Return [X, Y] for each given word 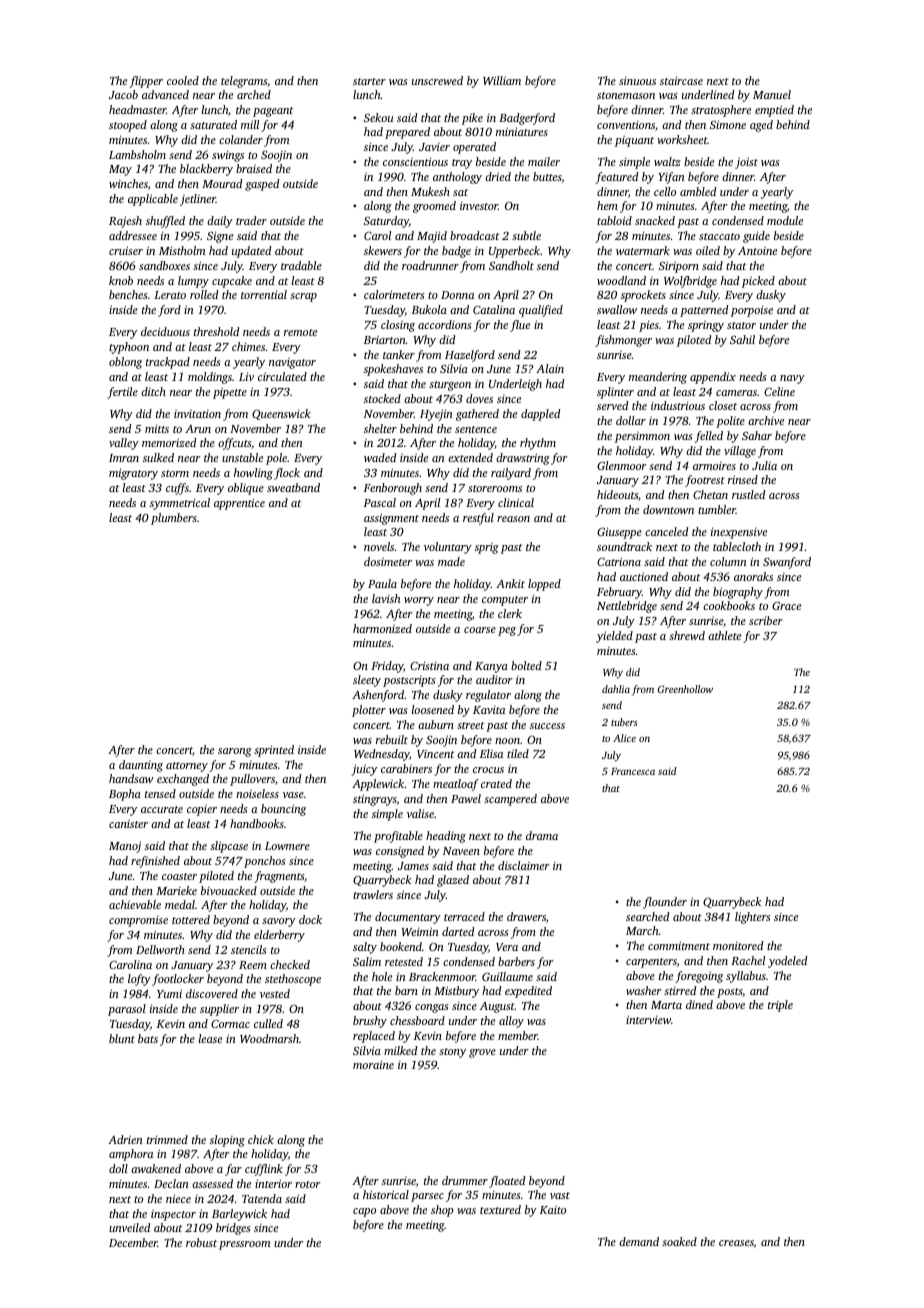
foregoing [699, 977]
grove [482, 1053]
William [502, 80]
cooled [183, 80]
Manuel [772, 94]
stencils [249, 949]
